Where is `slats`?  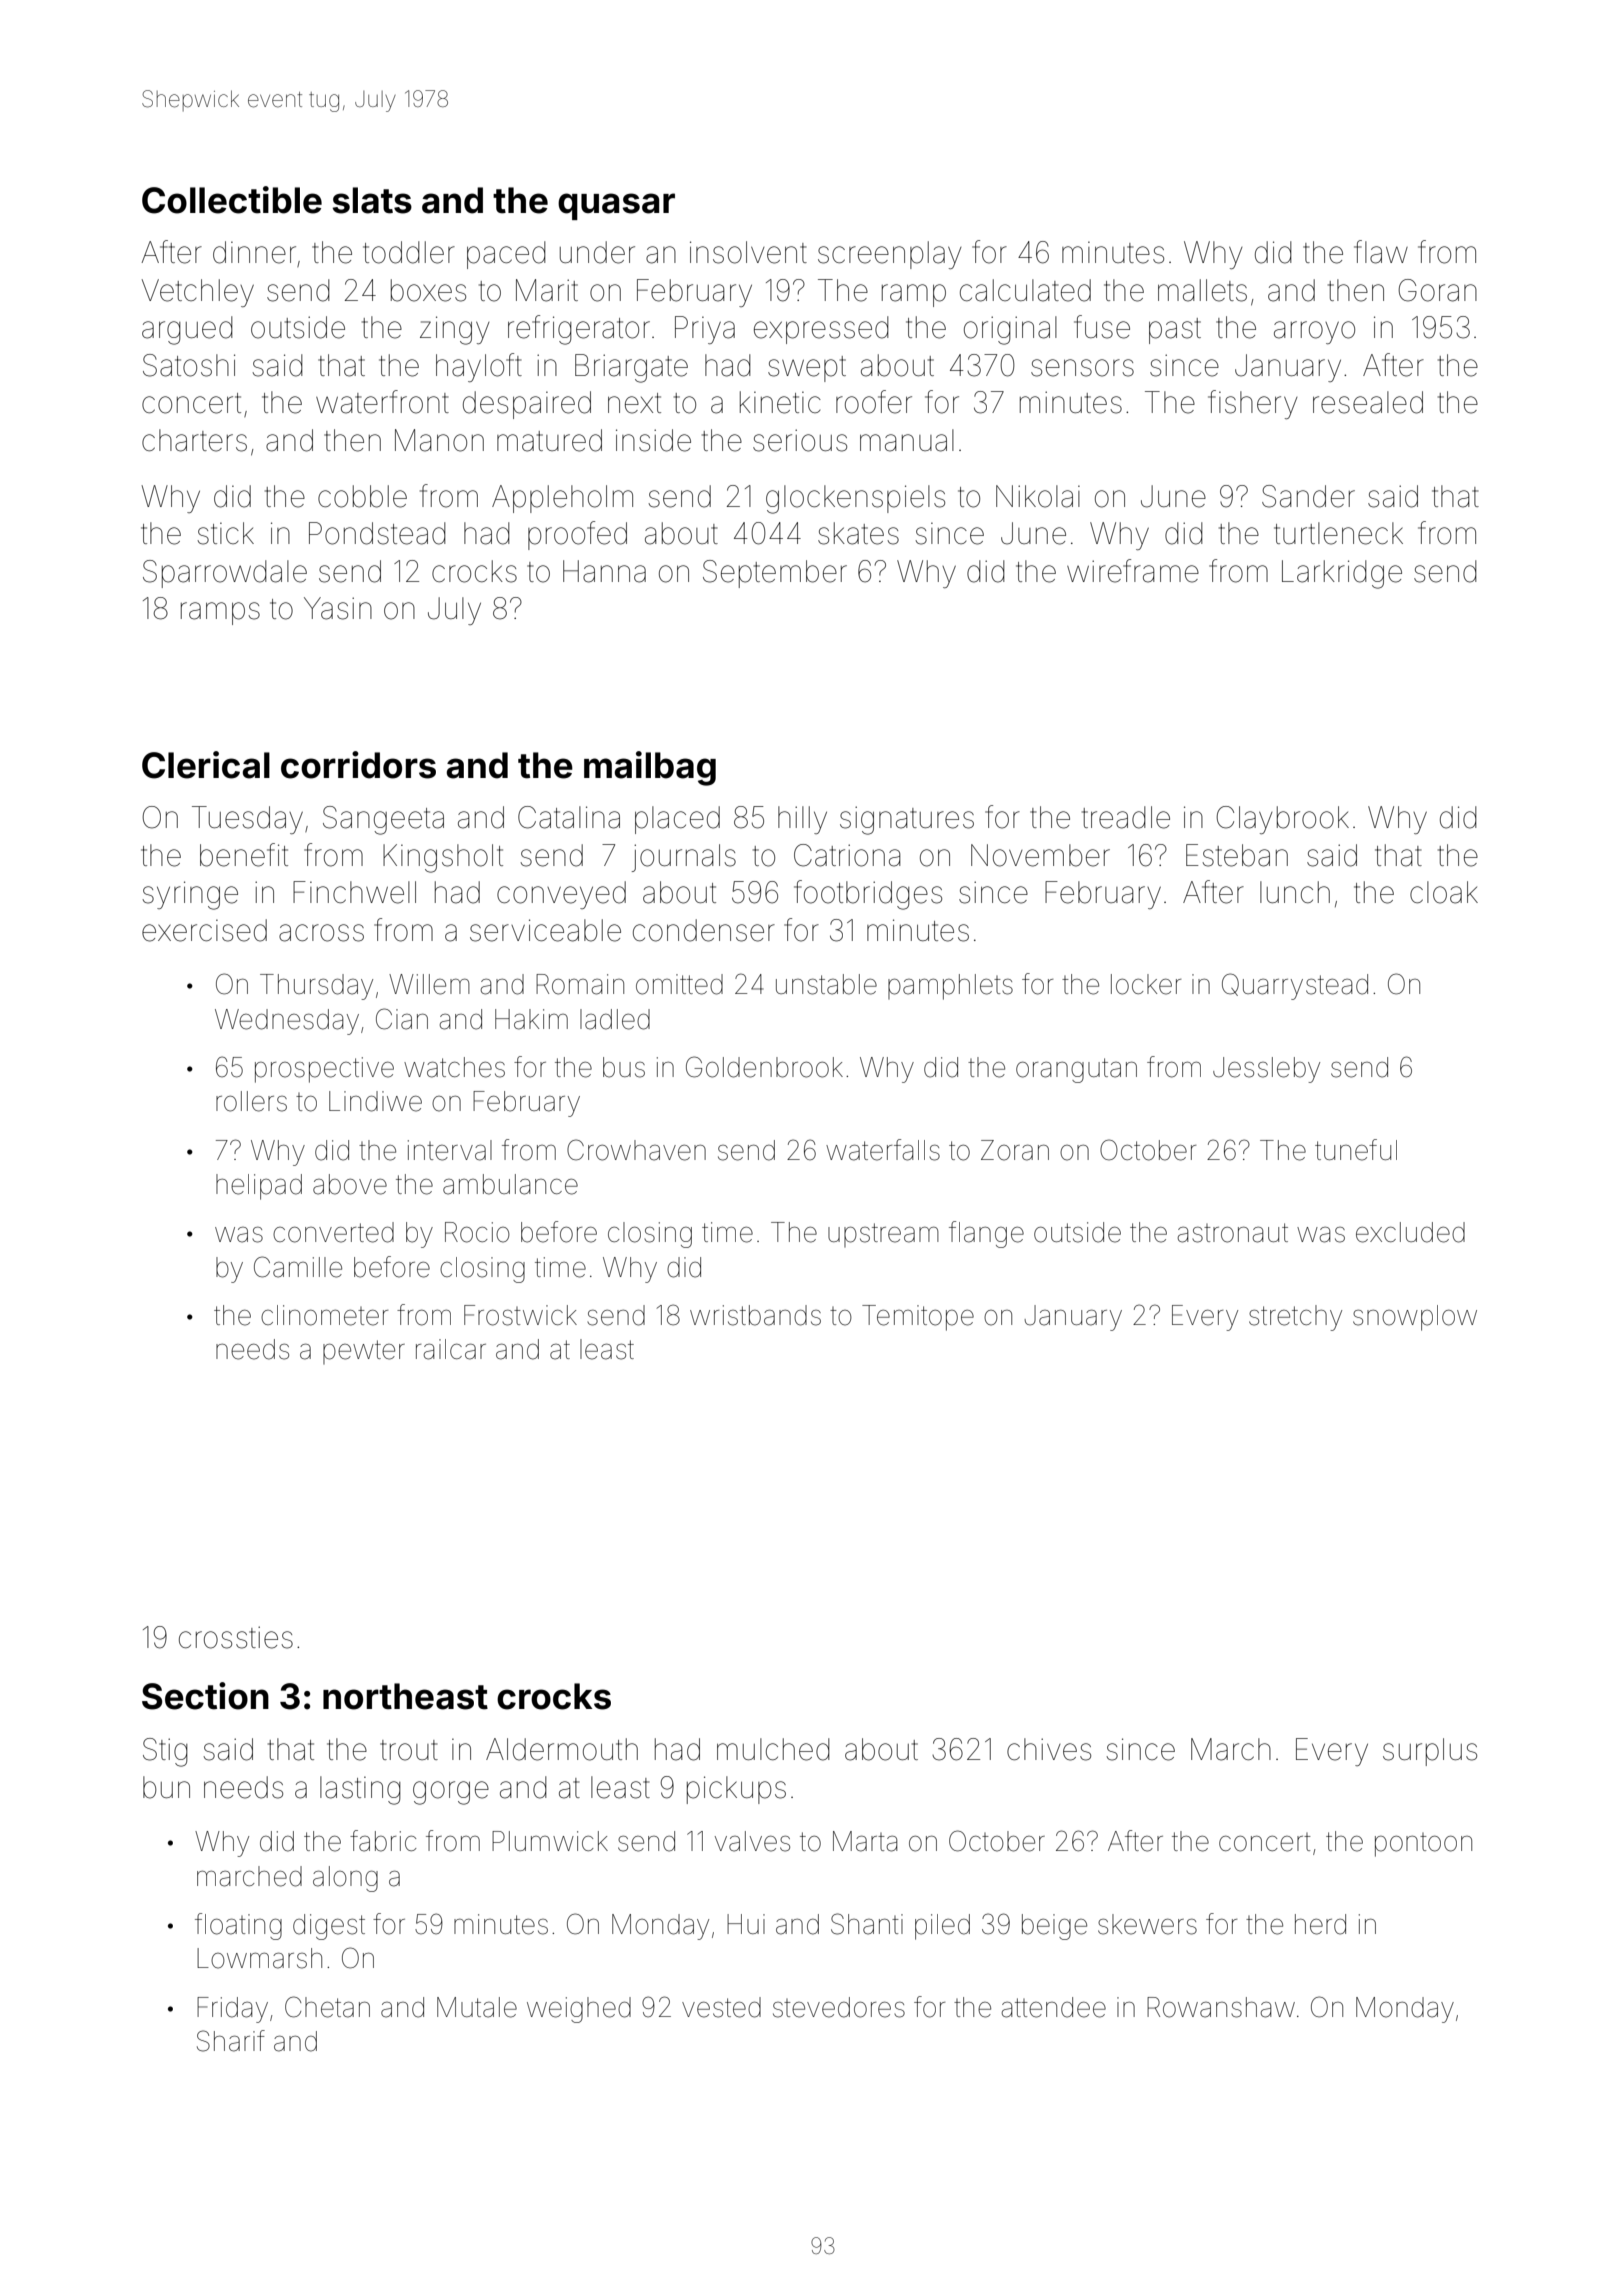 slats is located at coordinates (372, 200).
